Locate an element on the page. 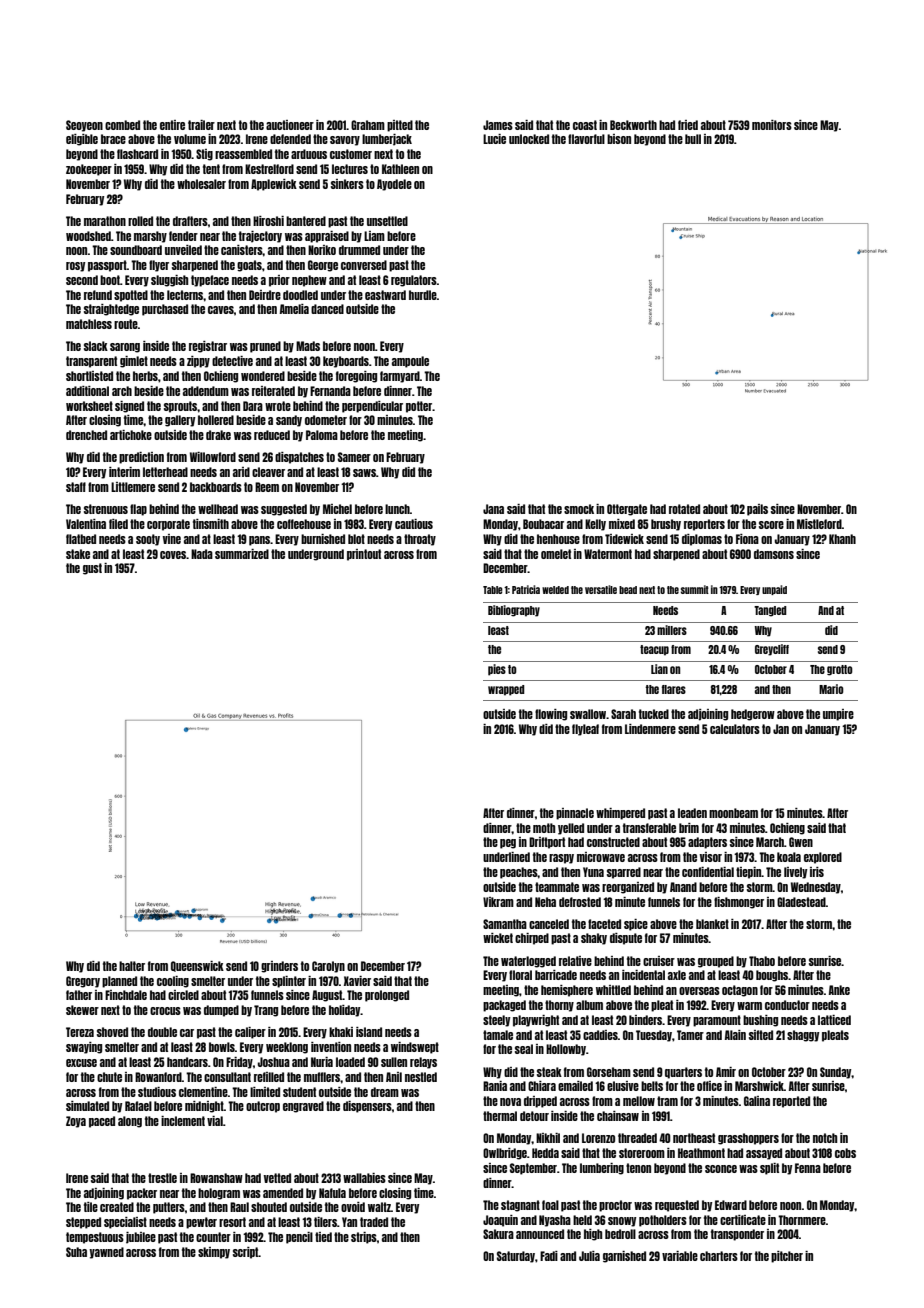 This image has width=924, height=1308. summit is located at coordinates (695, 589).
